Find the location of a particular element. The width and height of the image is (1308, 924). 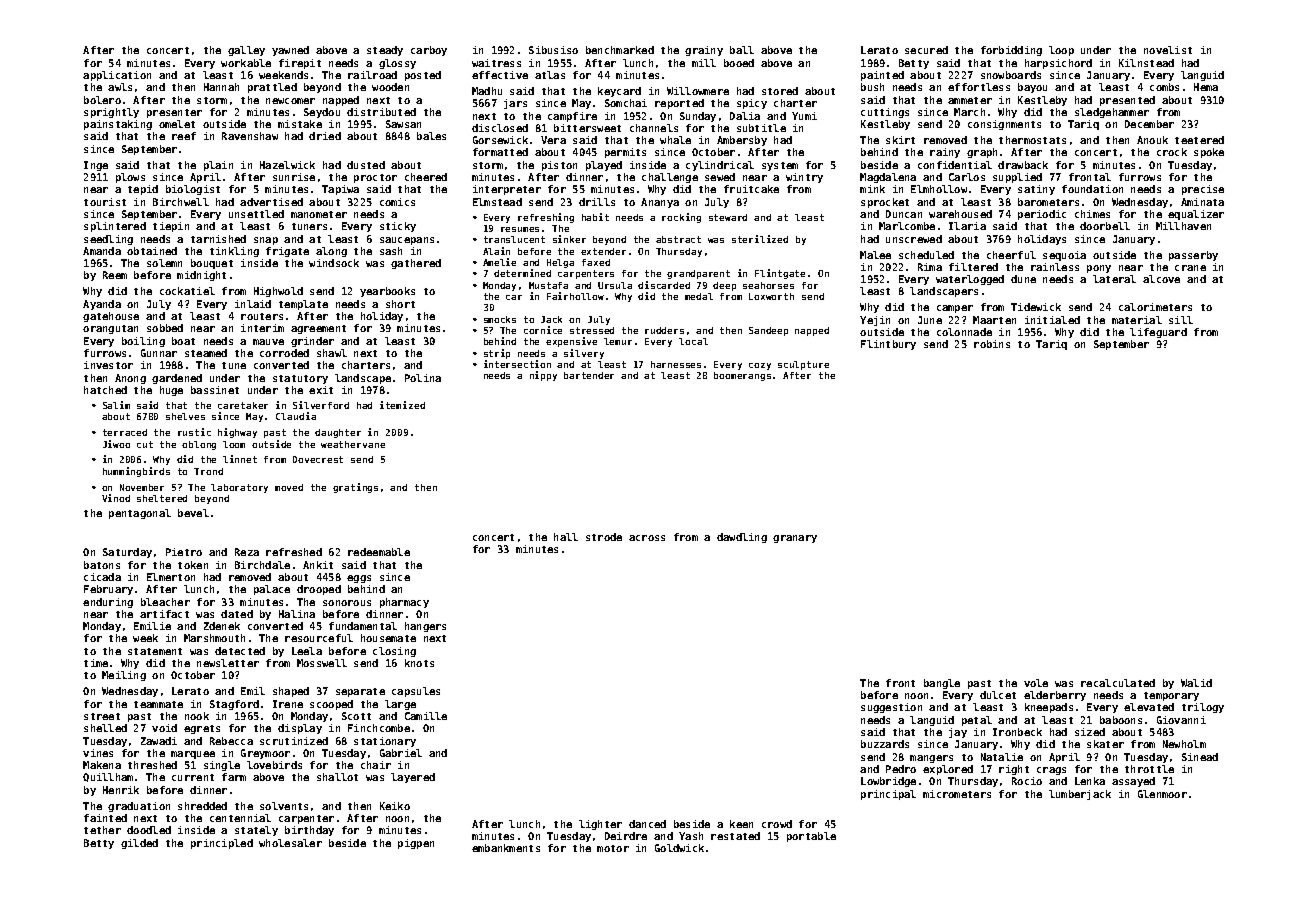

windsock is located at coordinates (334, 263).
